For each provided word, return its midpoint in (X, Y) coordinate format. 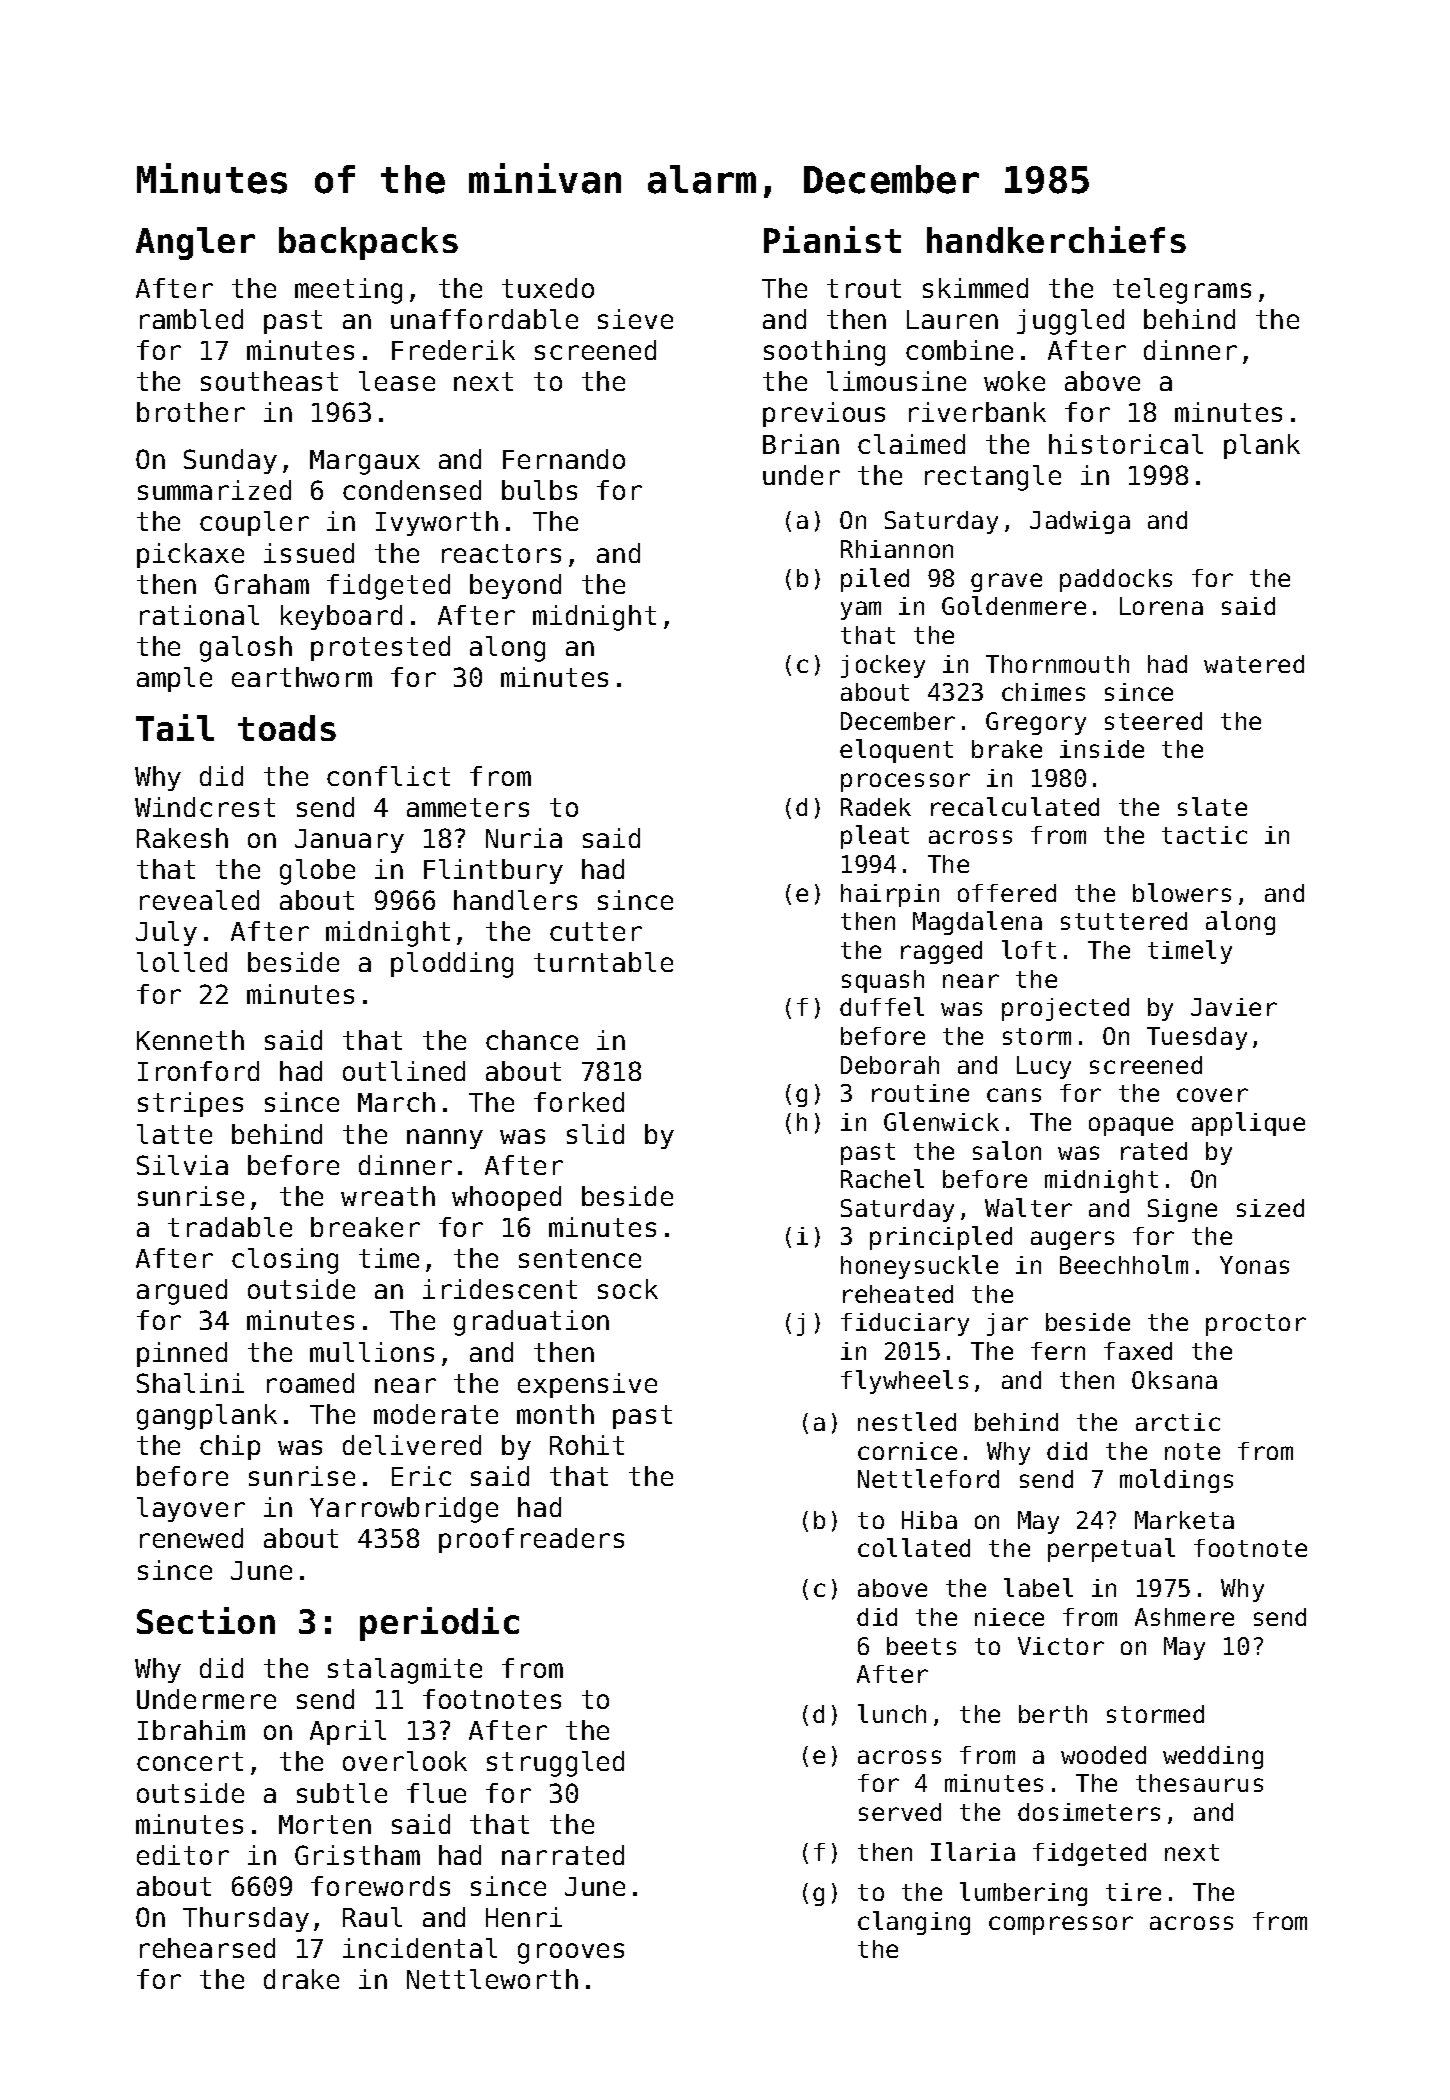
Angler (195, 243)
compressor (1061, 1925)
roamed (310, 1383)
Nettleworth (492, 1979)
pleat (875, 837)
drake (301, 1979)
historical (1126, 444)
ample (174, 679)
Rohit (587, 1445)
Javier (1234, 1007)
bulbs (539, 490)
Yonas (1254, 1265)
